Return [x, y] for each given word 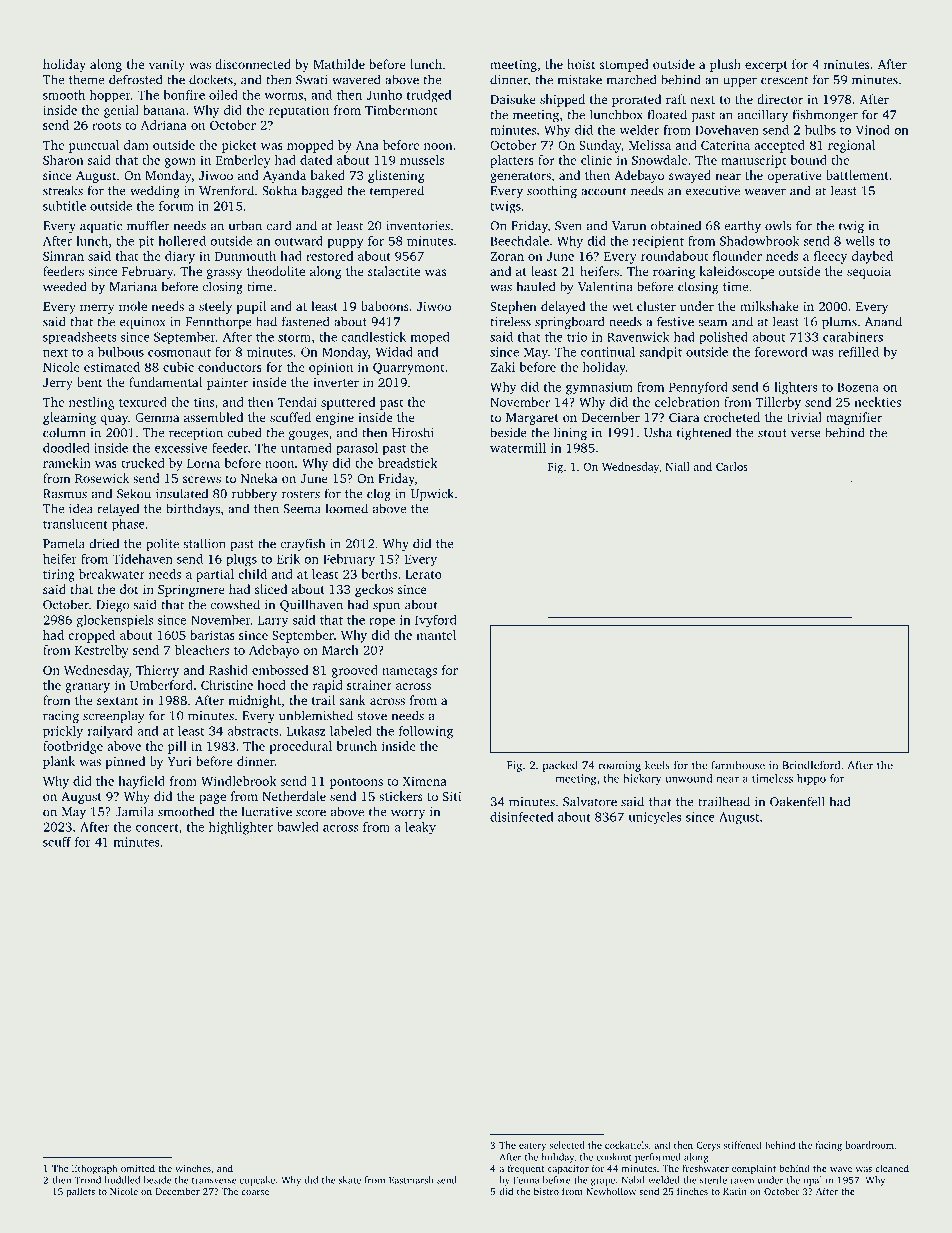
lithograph [94, 1169]
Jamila [134, 811]
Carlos [732, 466]
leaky [420, 828]
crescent [784, 80]
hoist [581, 64]
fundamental [165, 382]
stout [772, 433]
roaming [620, 766]
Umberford [161, 685]
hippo [811, 779]
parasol [357, 449]
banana [164, 110]
